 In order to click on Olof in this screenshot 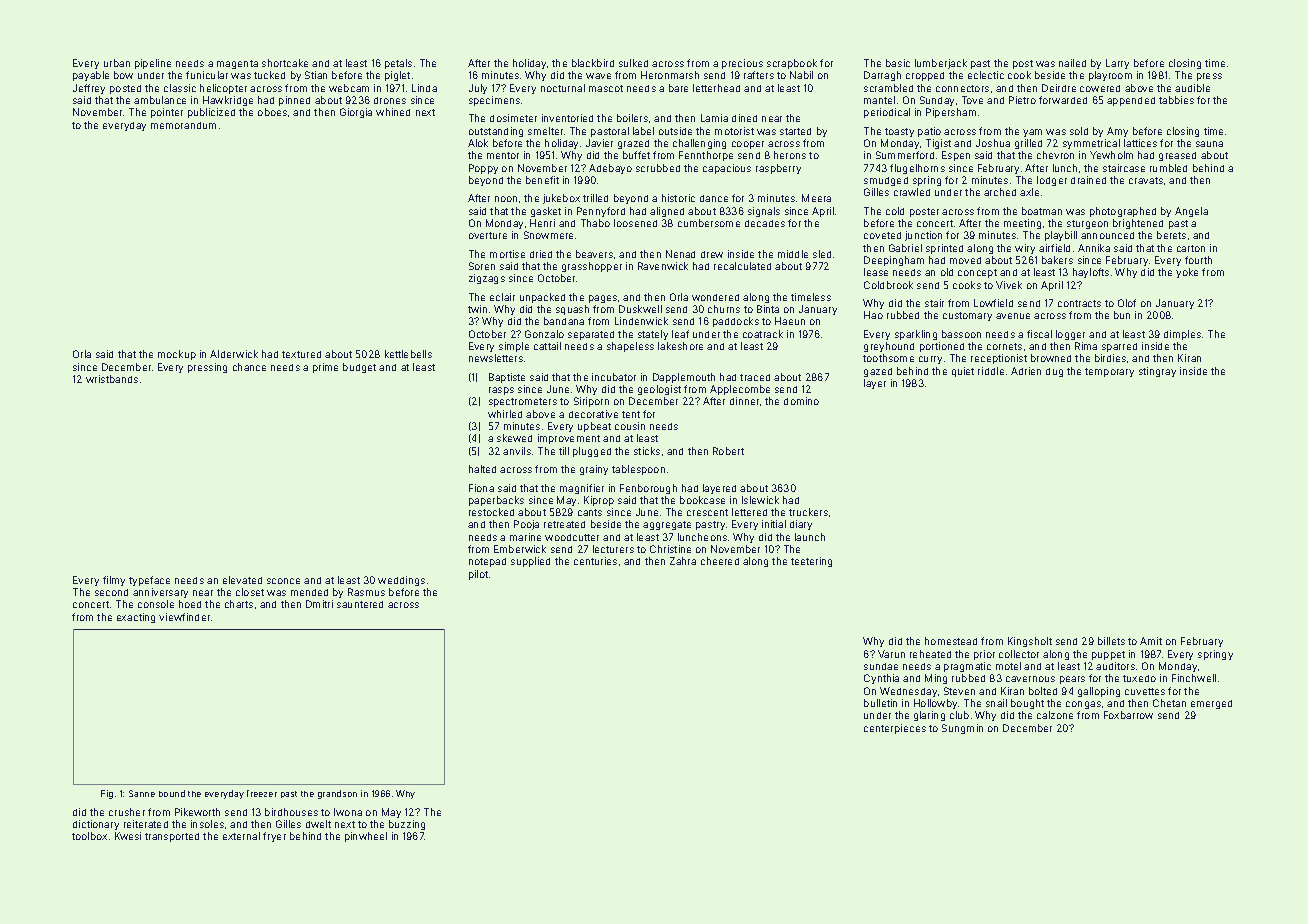, I will do `click(1127, 303)`.
